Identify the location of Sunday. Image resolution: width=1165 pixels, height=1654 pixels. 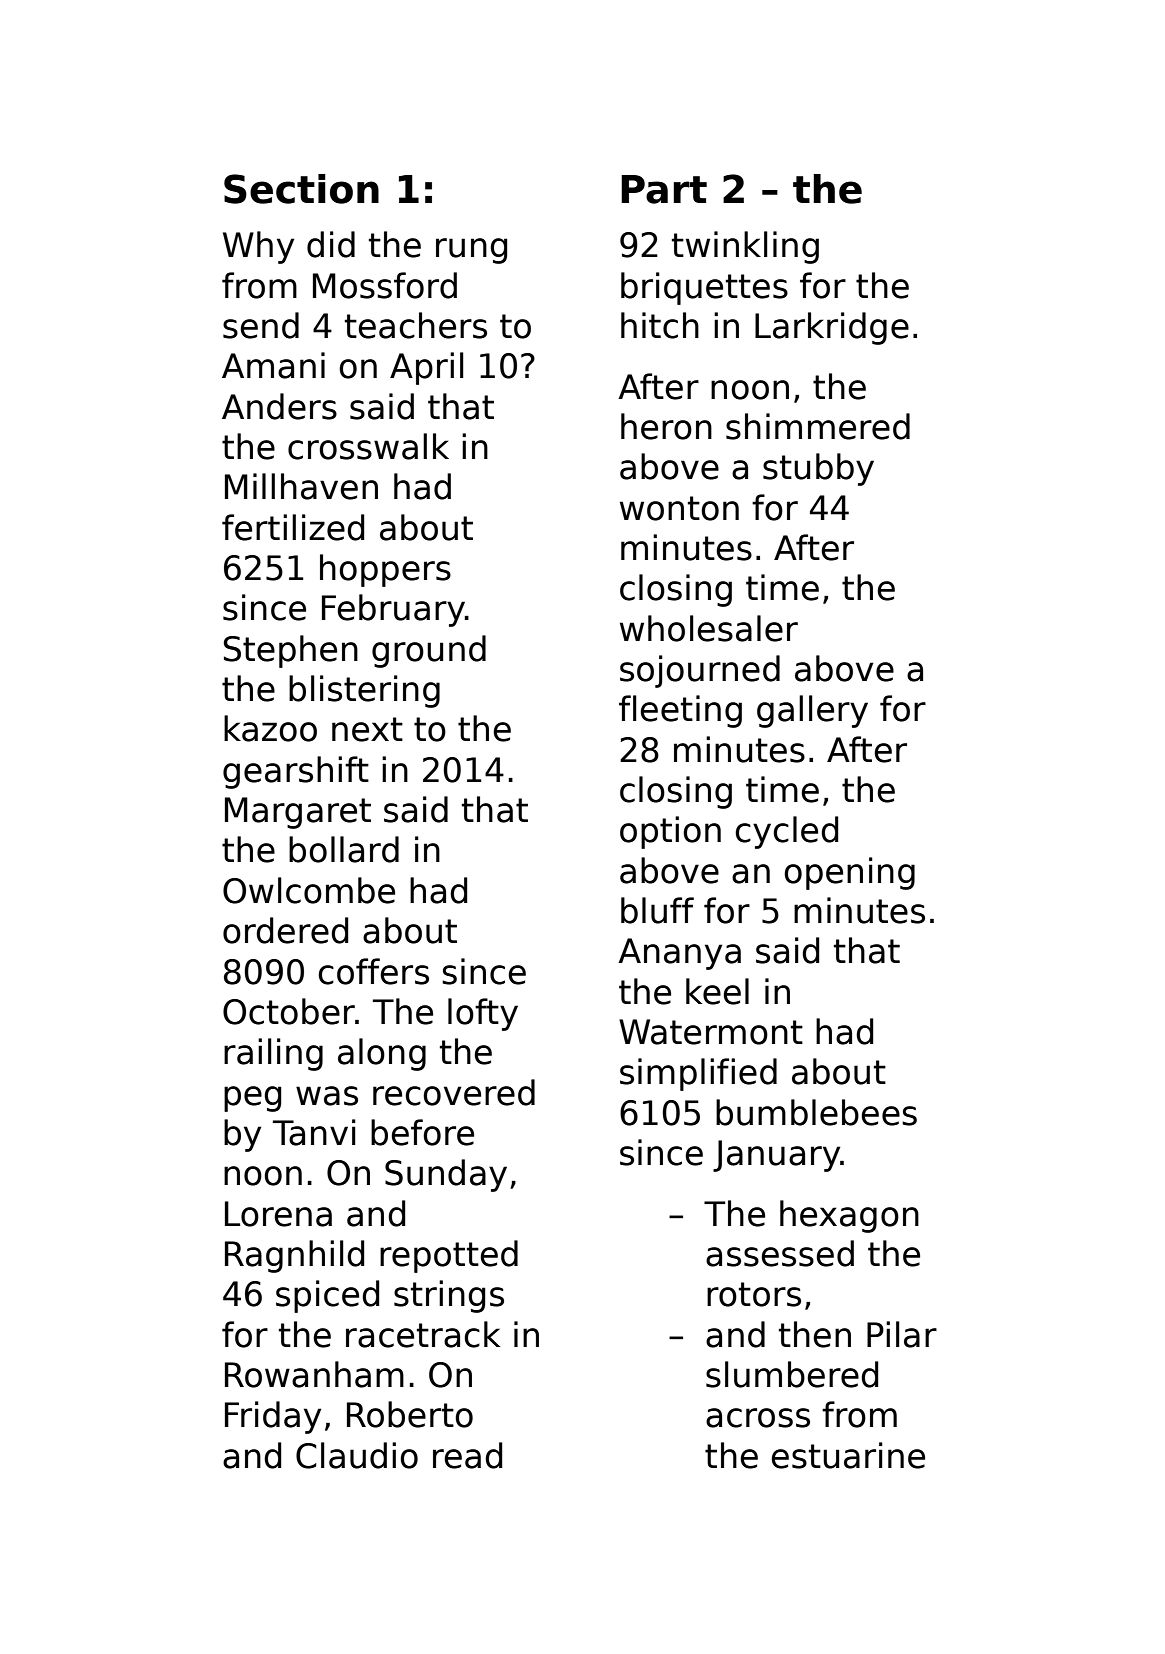
(446, 1175).
